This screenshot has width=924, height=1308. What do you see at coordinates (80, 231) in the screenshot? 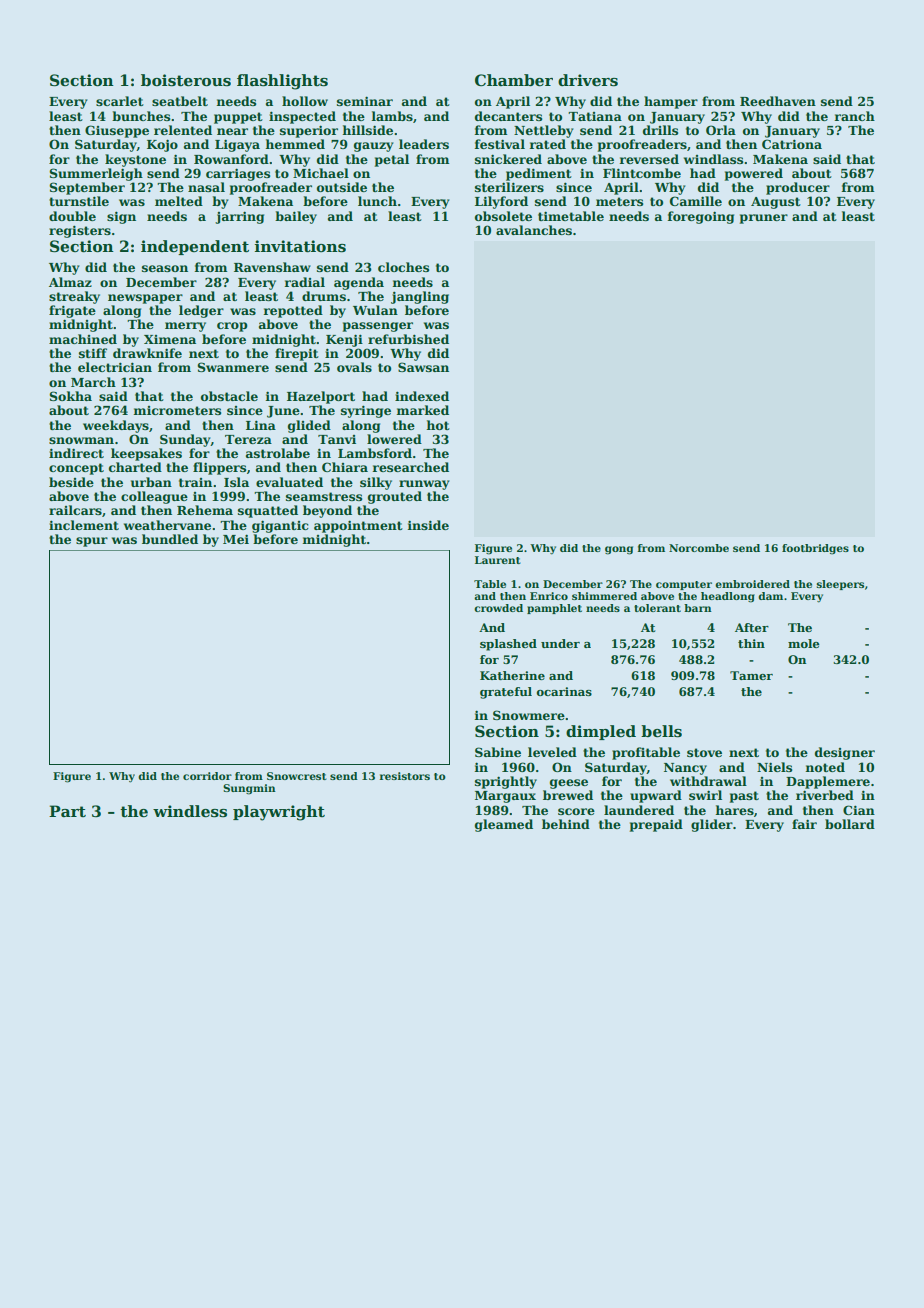
I see `registers` at bounding box center [80, 231].
